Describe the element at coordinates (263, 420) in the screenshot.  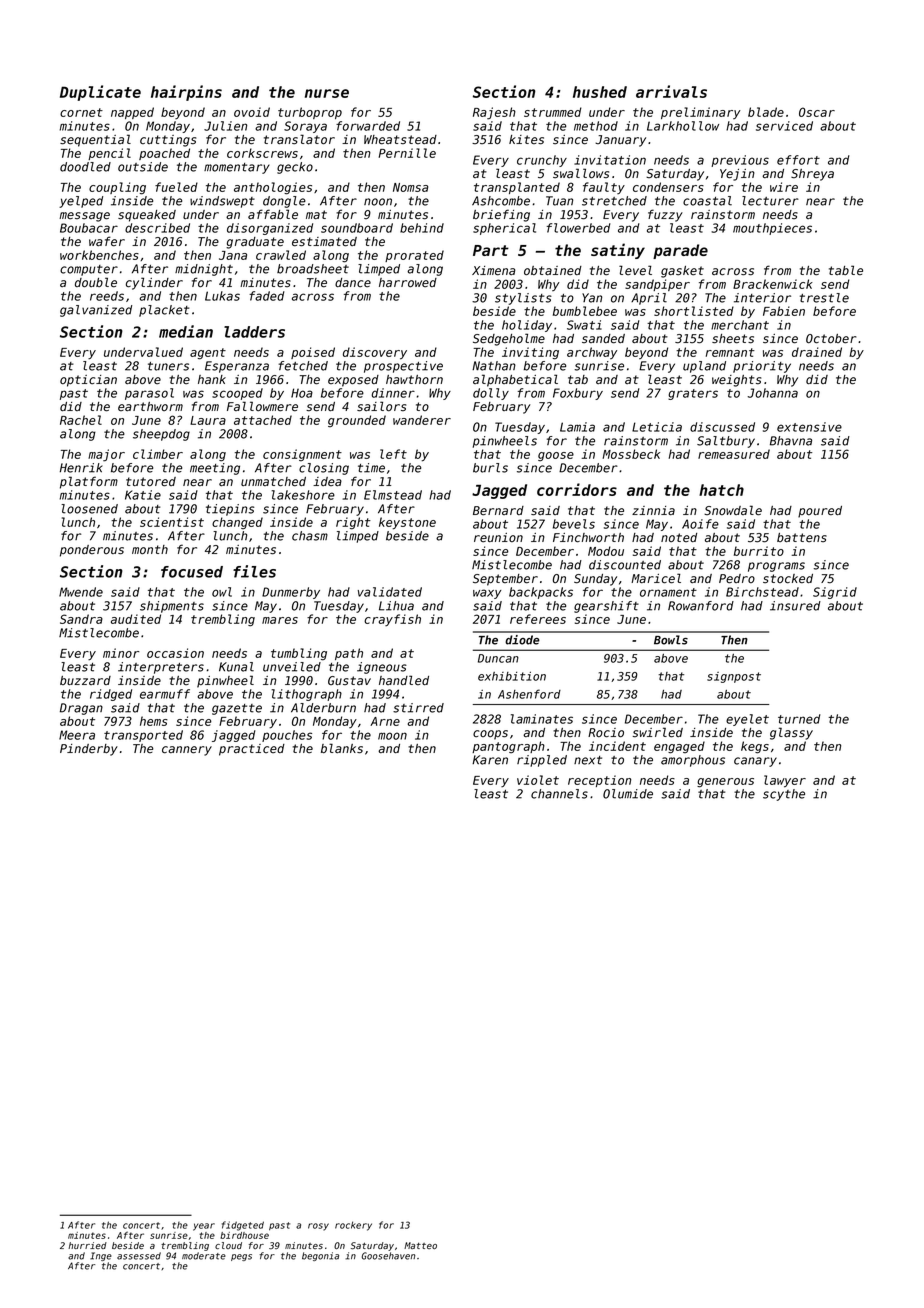
I see `attached` at that location.
